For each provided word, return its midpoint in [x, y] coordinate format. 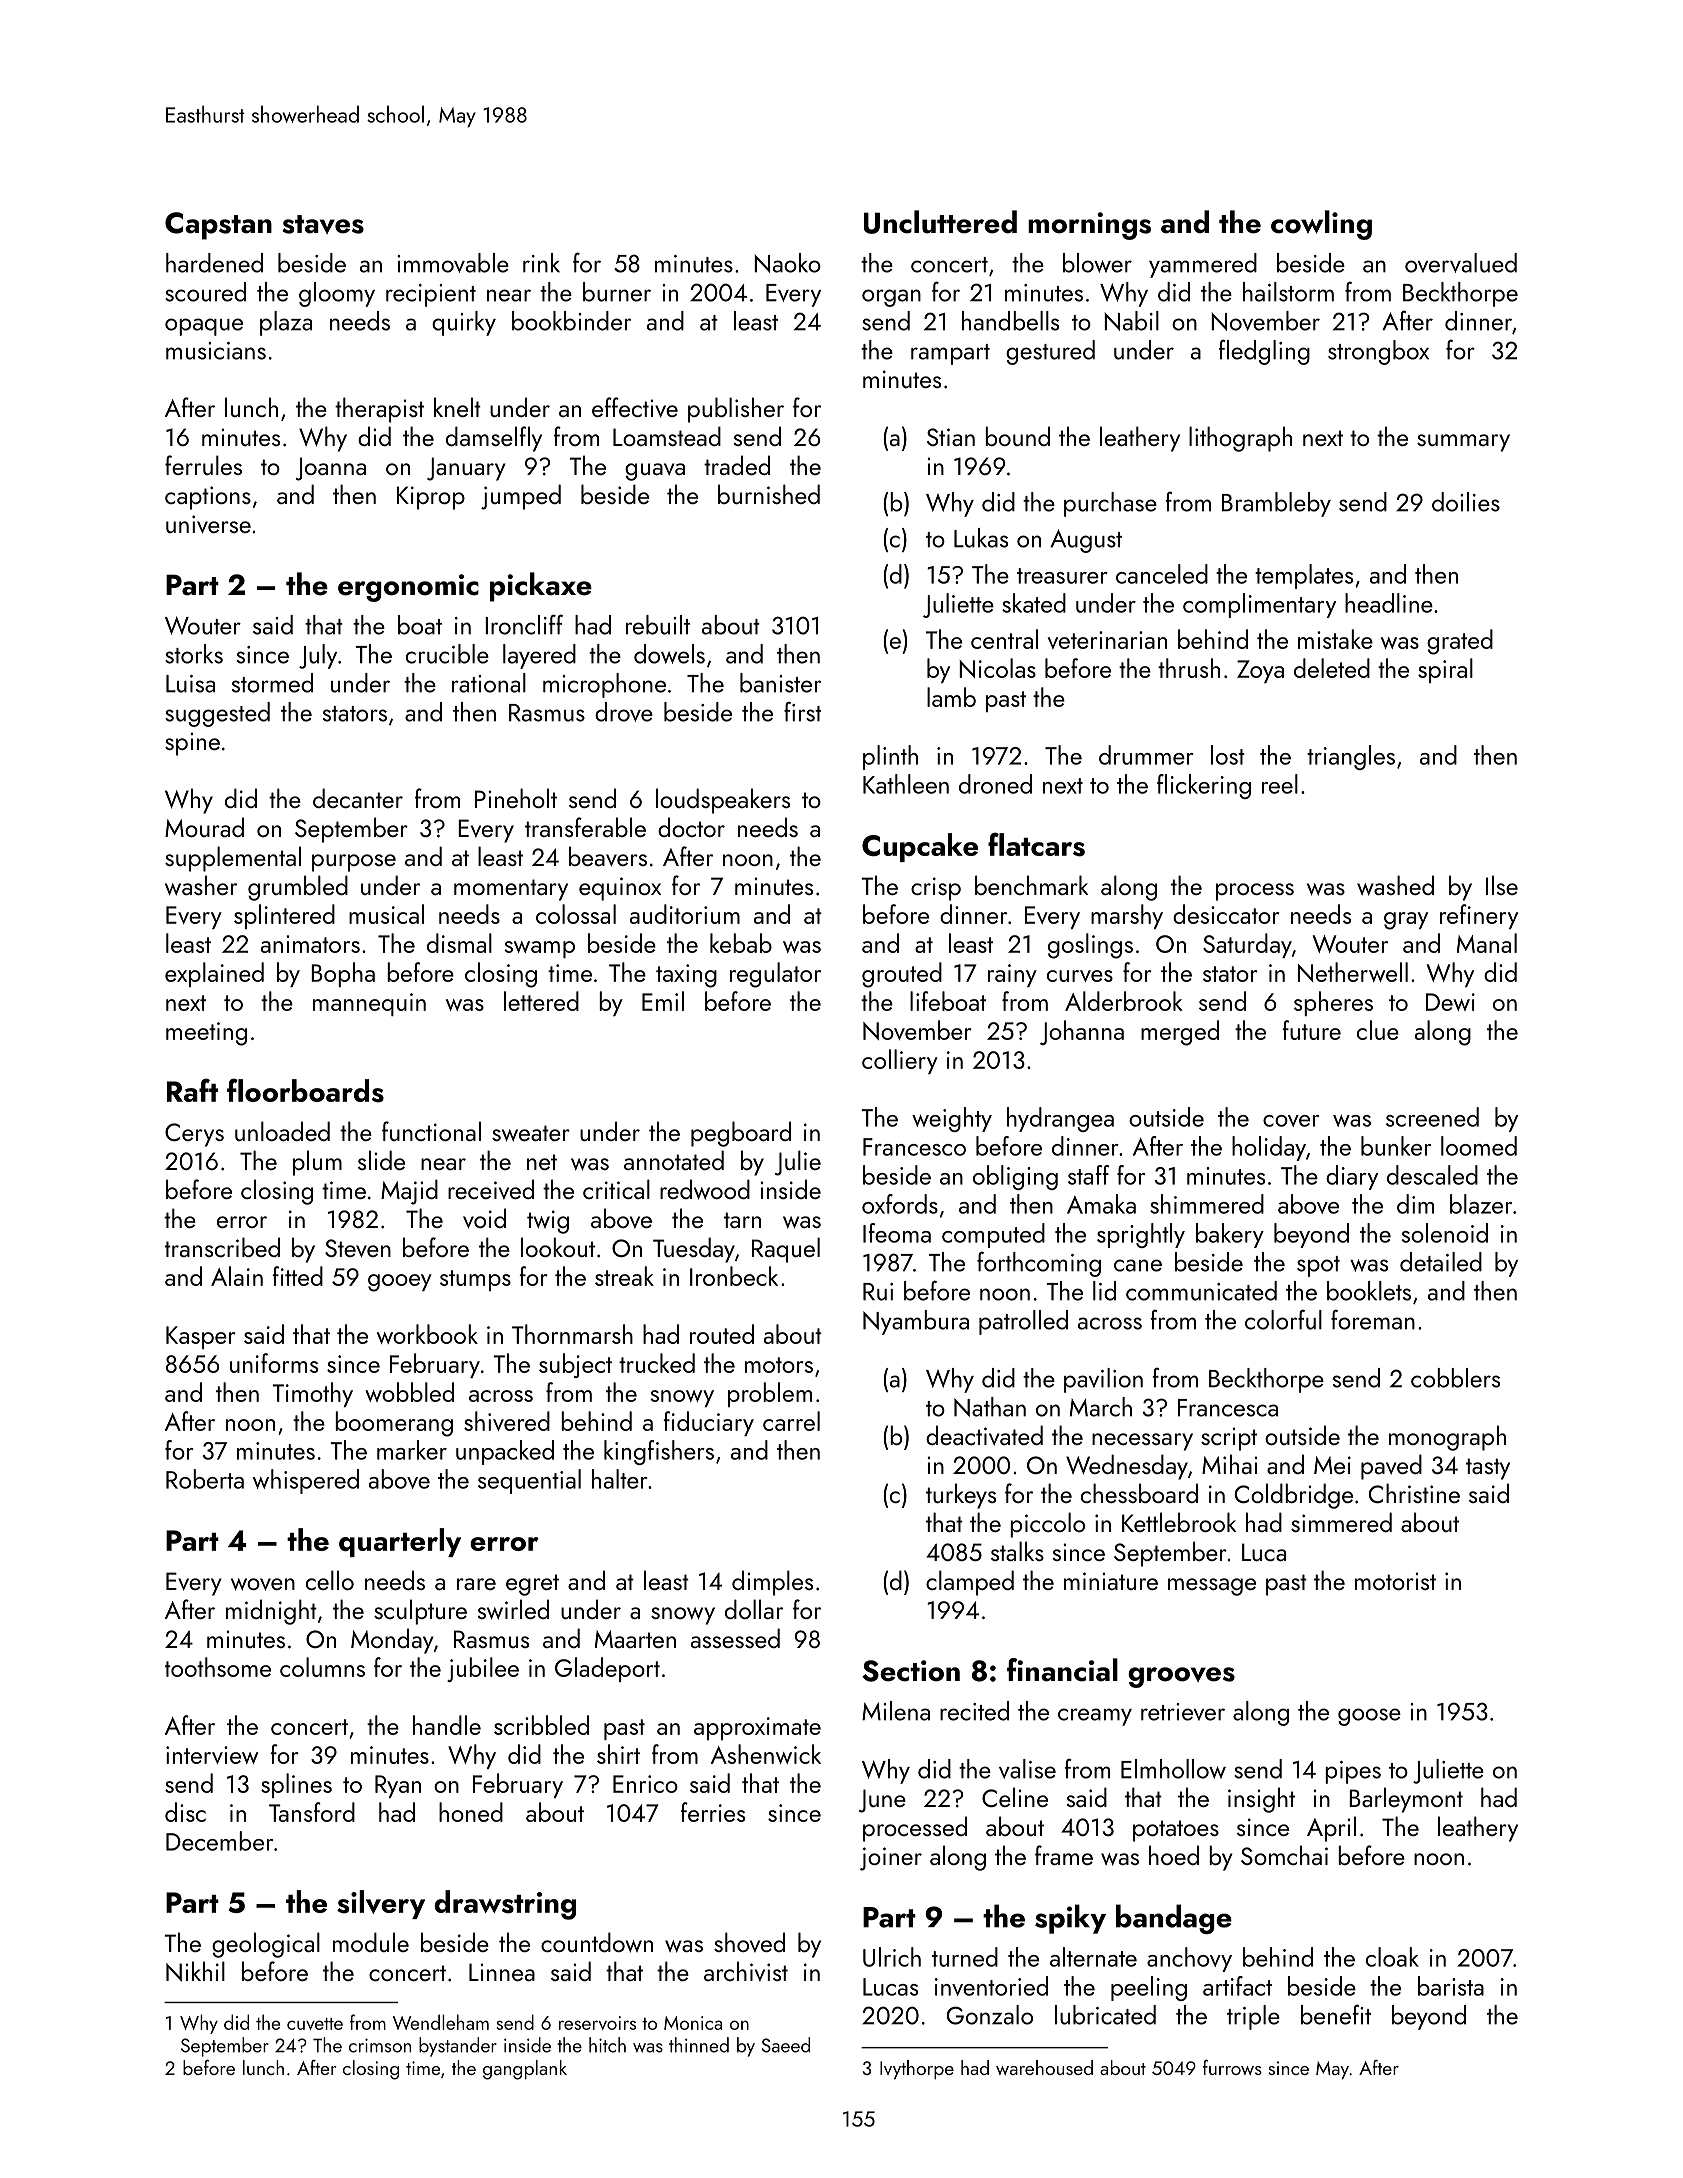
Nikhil [195, 1971]
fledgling [1264, 352]
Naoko [787, 263]
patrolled [1023, 1322]
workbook [427, 1334]
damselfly [494, 439]
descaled [1432, 1175]
